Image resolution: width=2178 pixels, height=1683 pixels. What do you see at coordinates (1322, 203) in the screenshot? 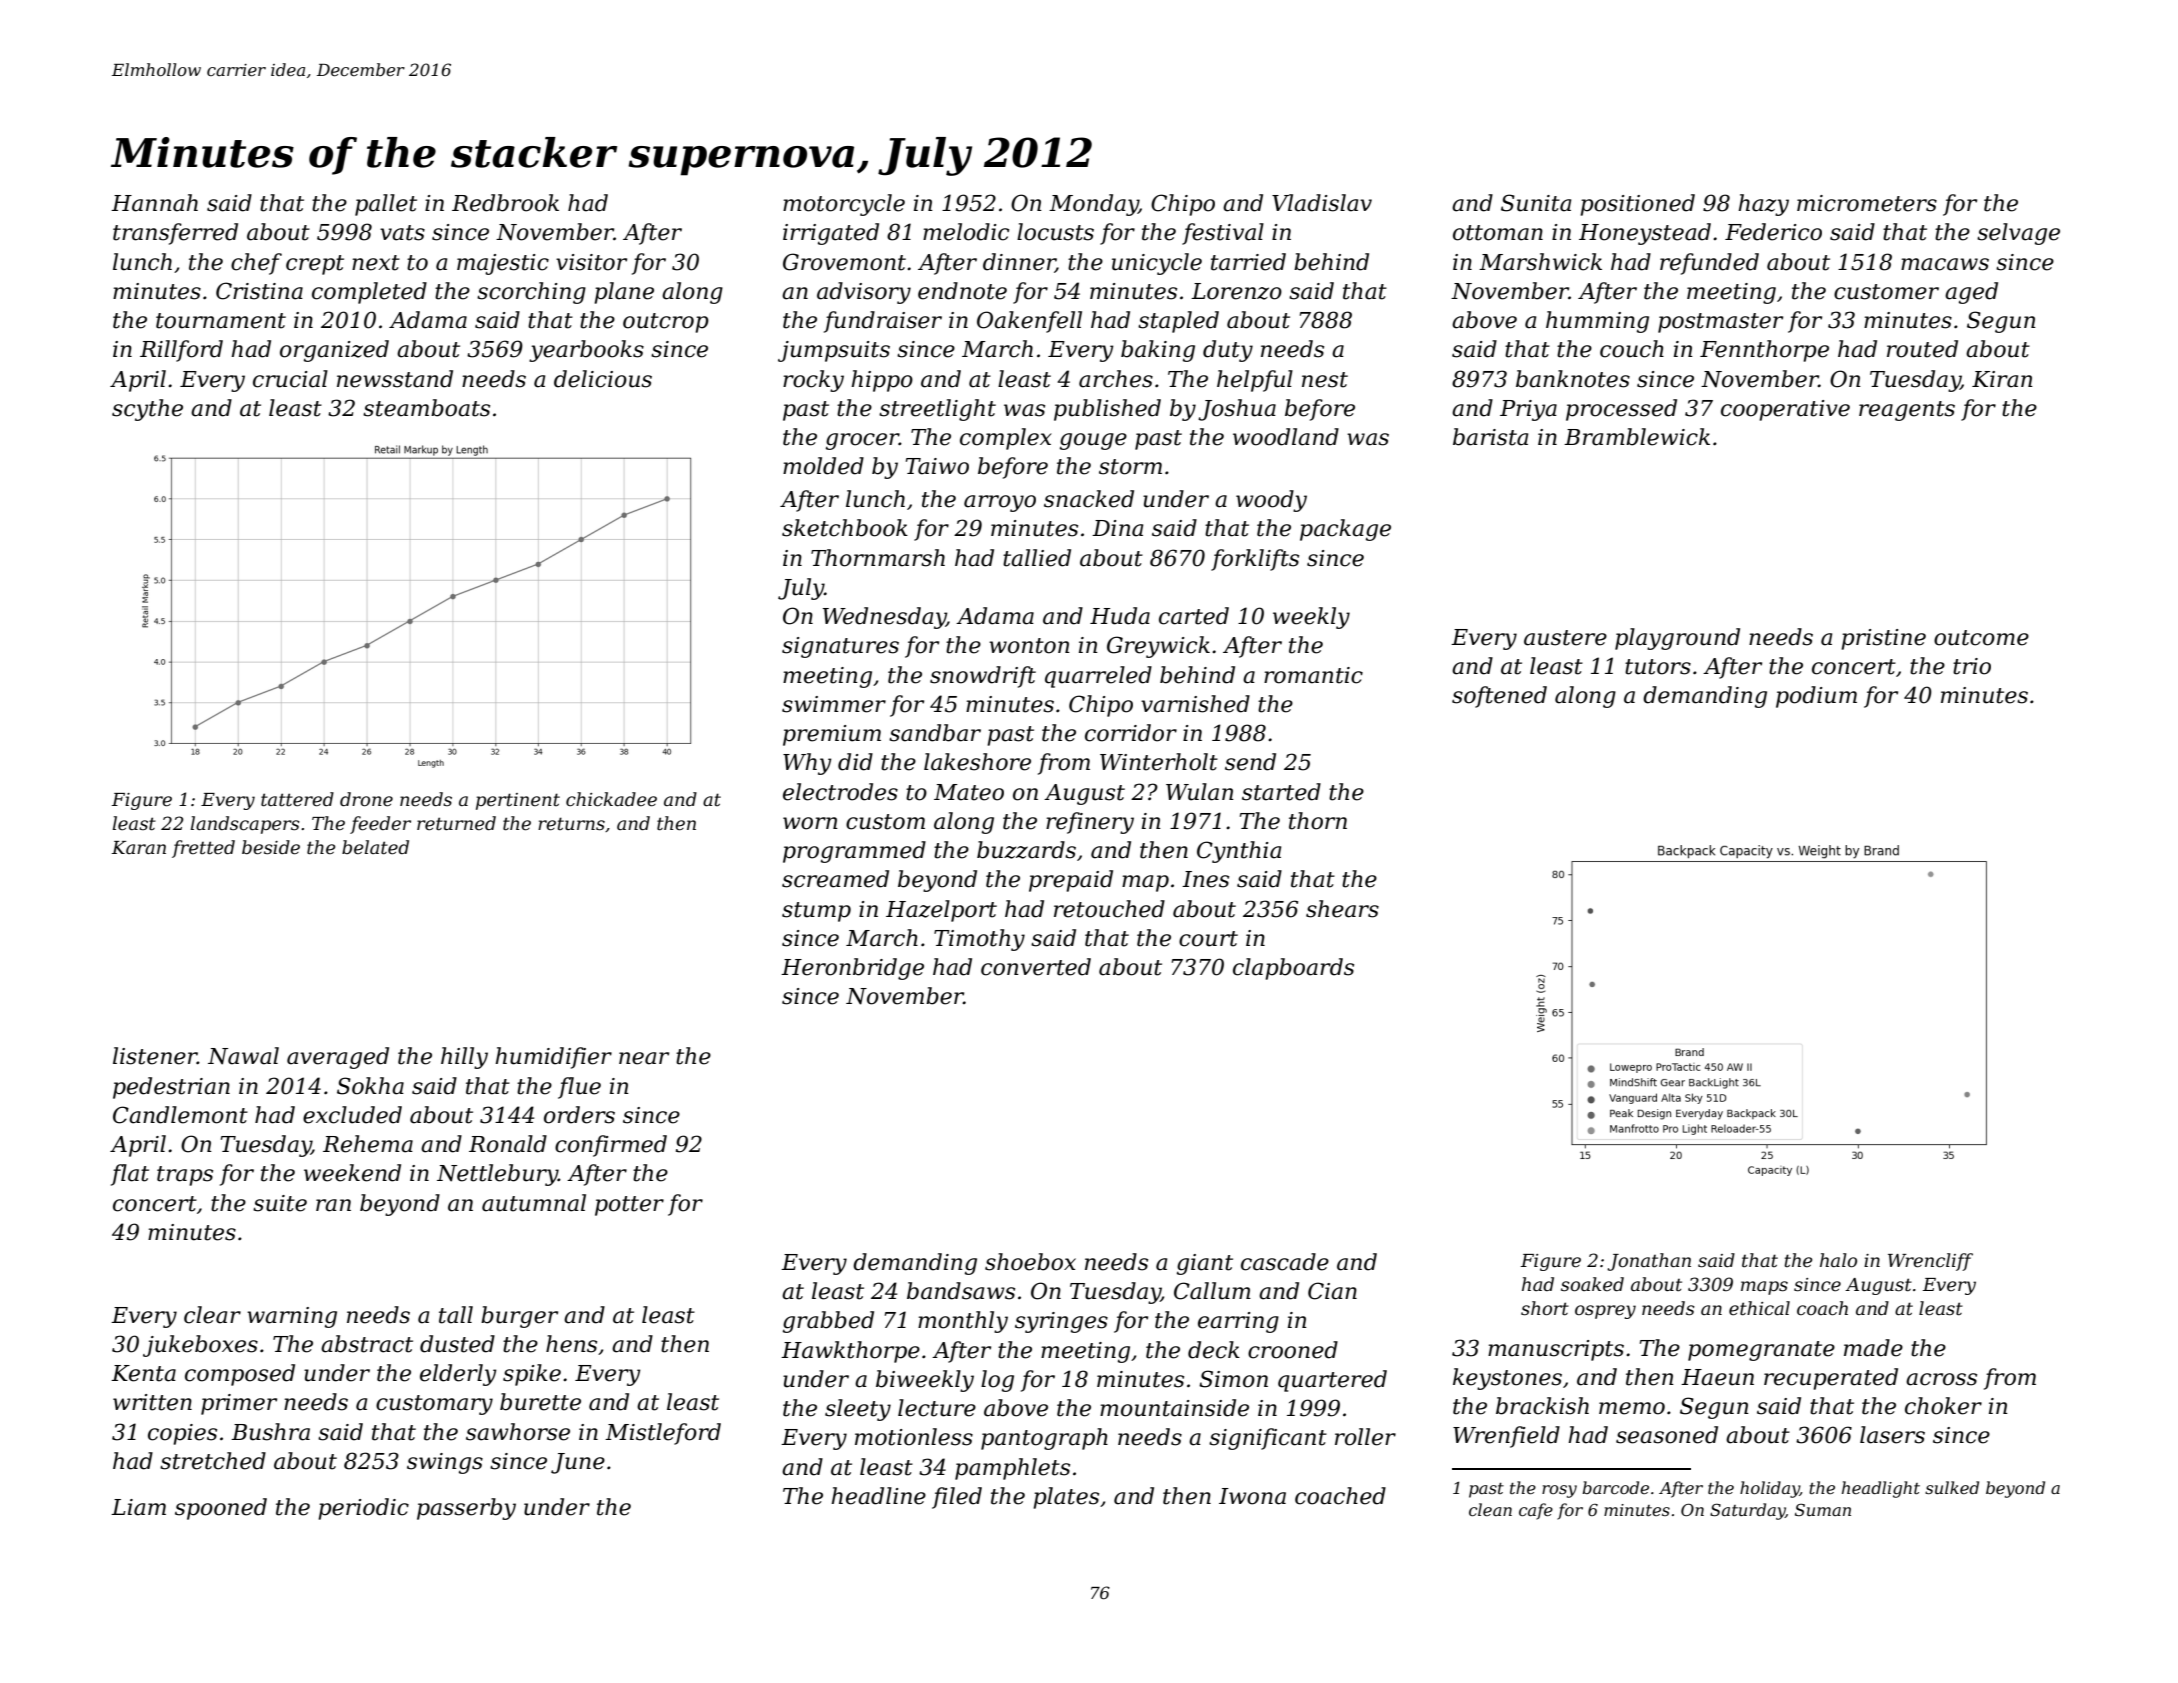
I see `Vladislav` at bounding box center [1322, 203].
